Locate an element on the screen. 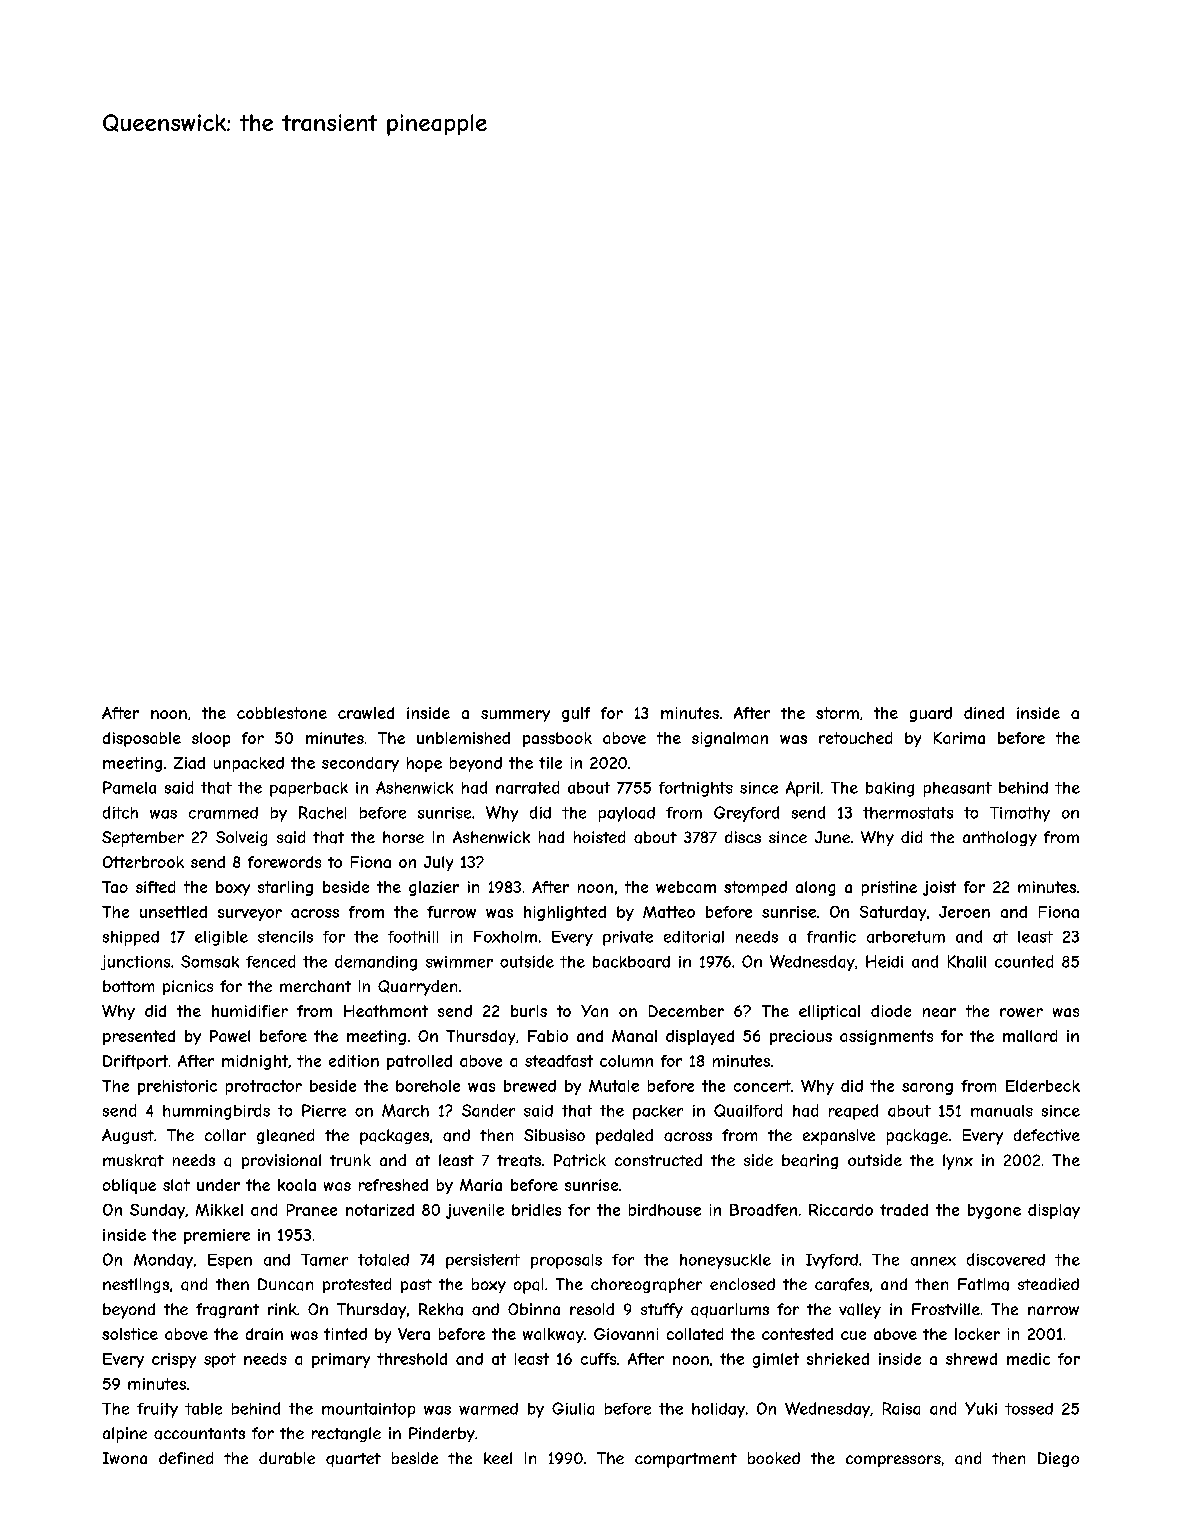 This screenshot has width=1182, height=1530. aquariums is located at coordinates (730, 1310).
